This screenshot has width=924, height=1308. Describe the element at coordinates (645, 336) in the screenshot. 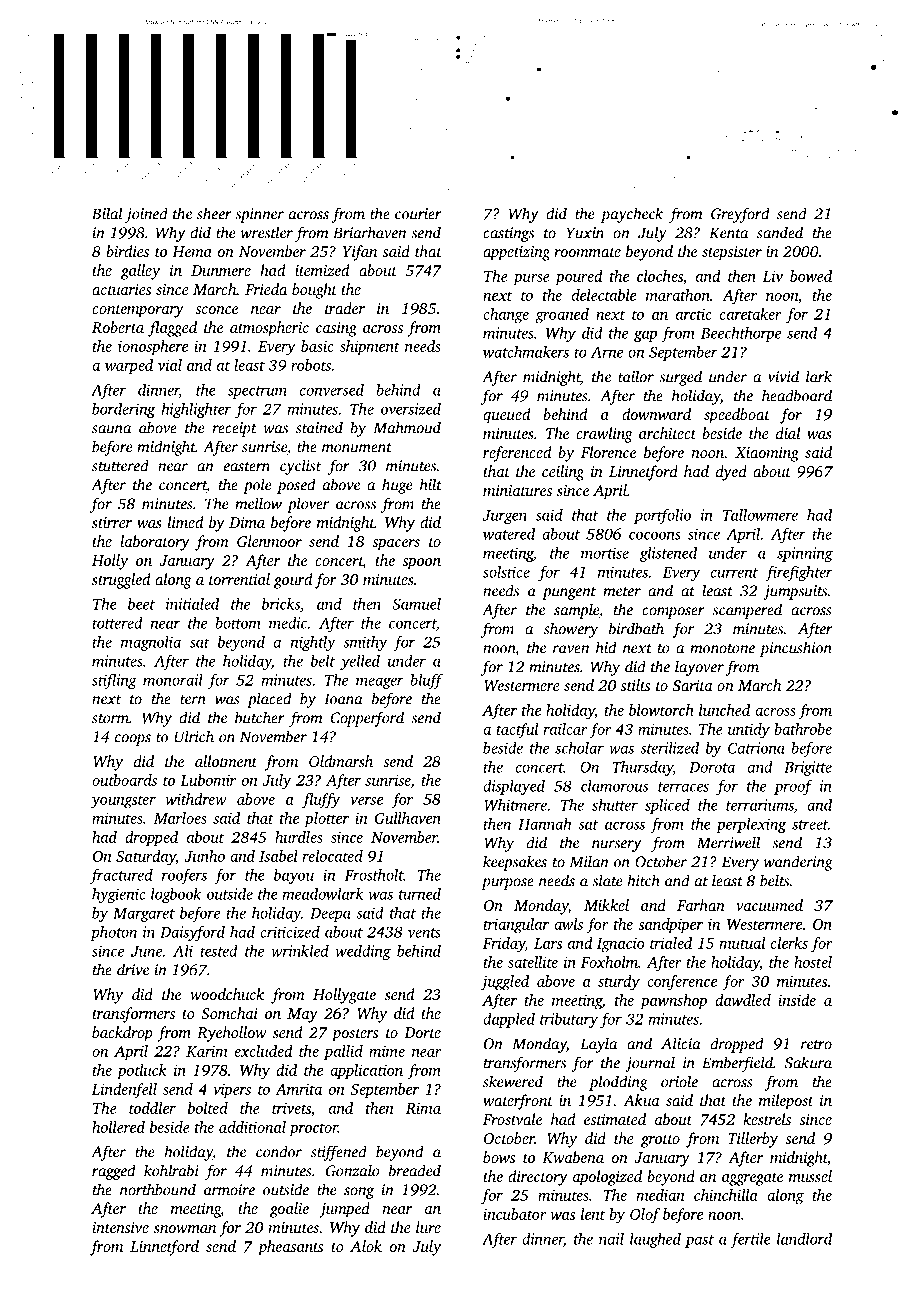

I see `gap` at that location.
